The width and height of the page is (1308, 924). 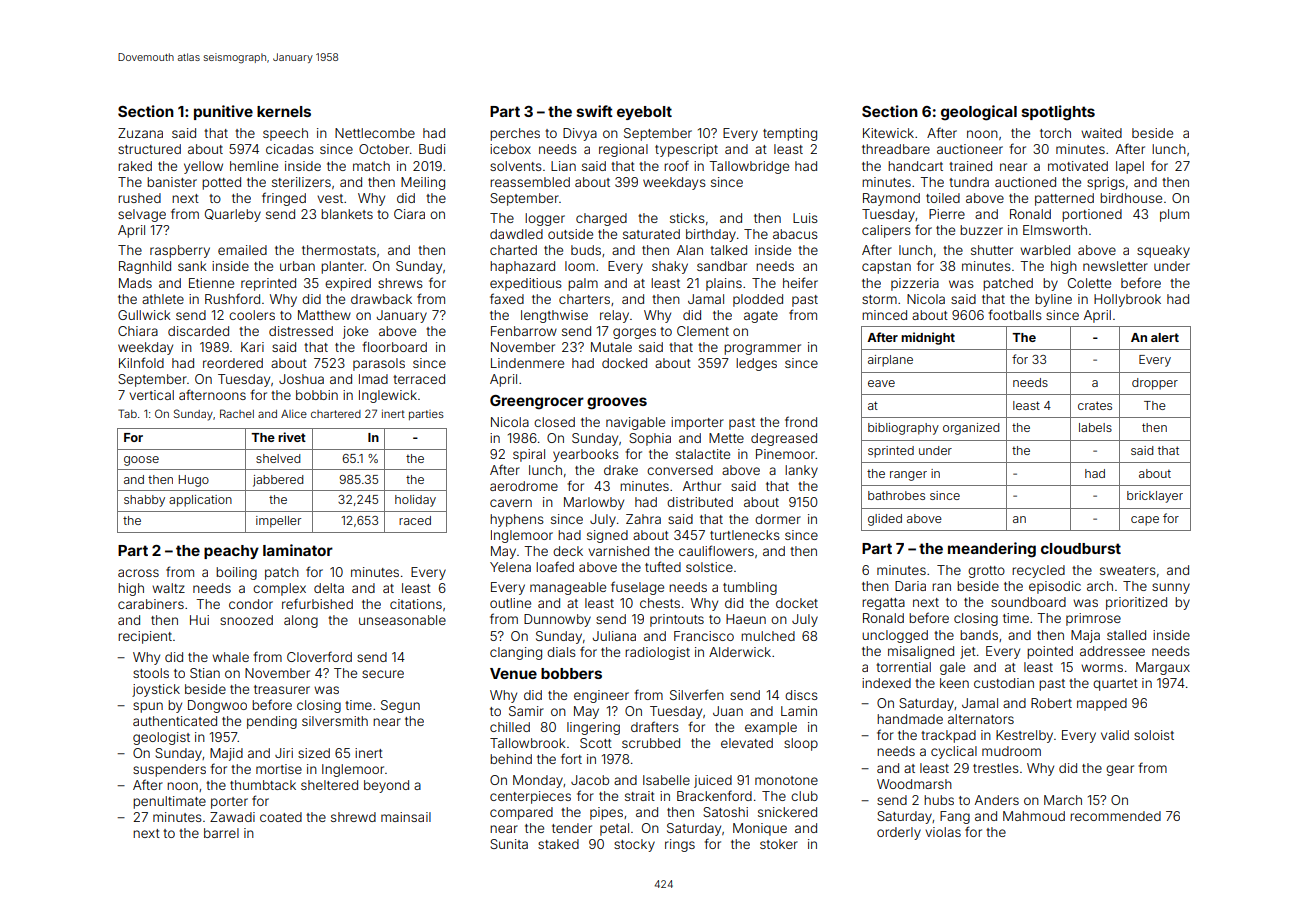 What do you see at coordinates (561, 652) in the page?
I see `dials` at bounding box center [561, 652].
